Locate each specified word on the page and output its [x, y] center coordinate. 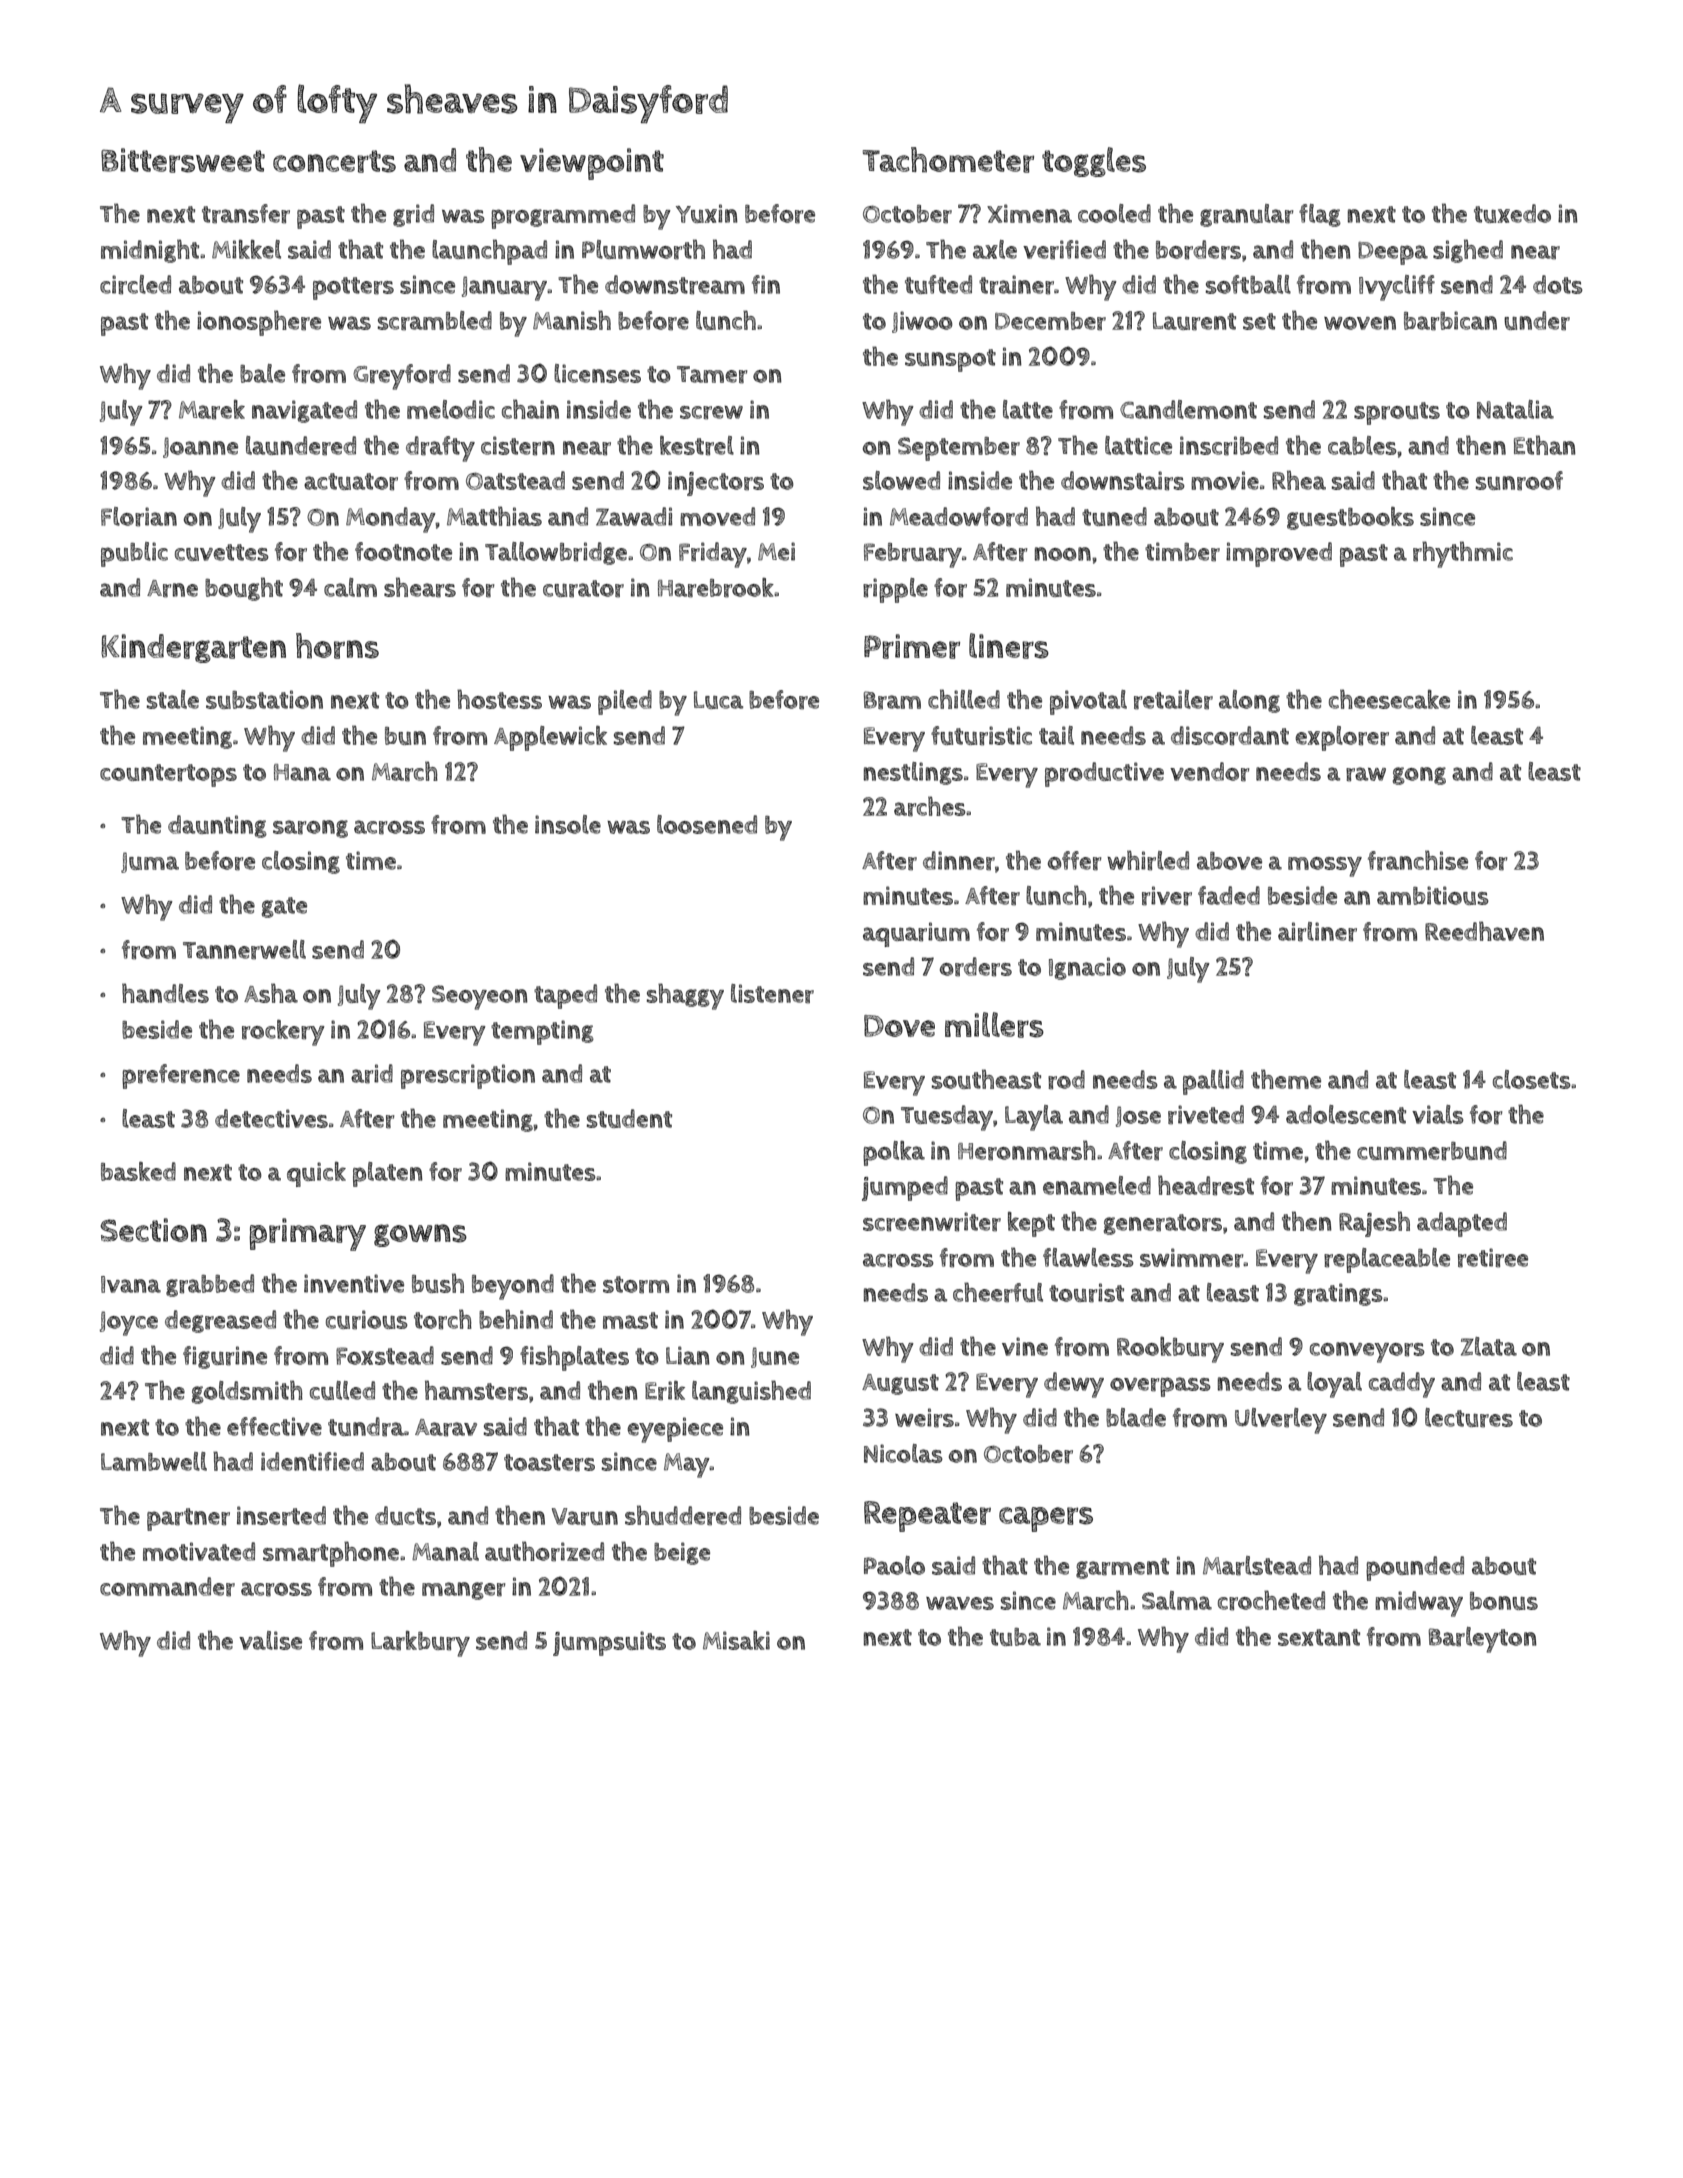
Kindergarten [193, 648]
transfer [246, 214]
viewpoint [592, 164]
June [775, 1357]
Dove [899, 1026]
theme [1286, 1079]
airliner [1317, 932]
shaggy [685, 996]
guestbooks [1350, 518]
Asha [271, 993]
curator [583, 589]
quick [316, 1174]
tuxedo [1512, 213]
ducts [405, 1515]
